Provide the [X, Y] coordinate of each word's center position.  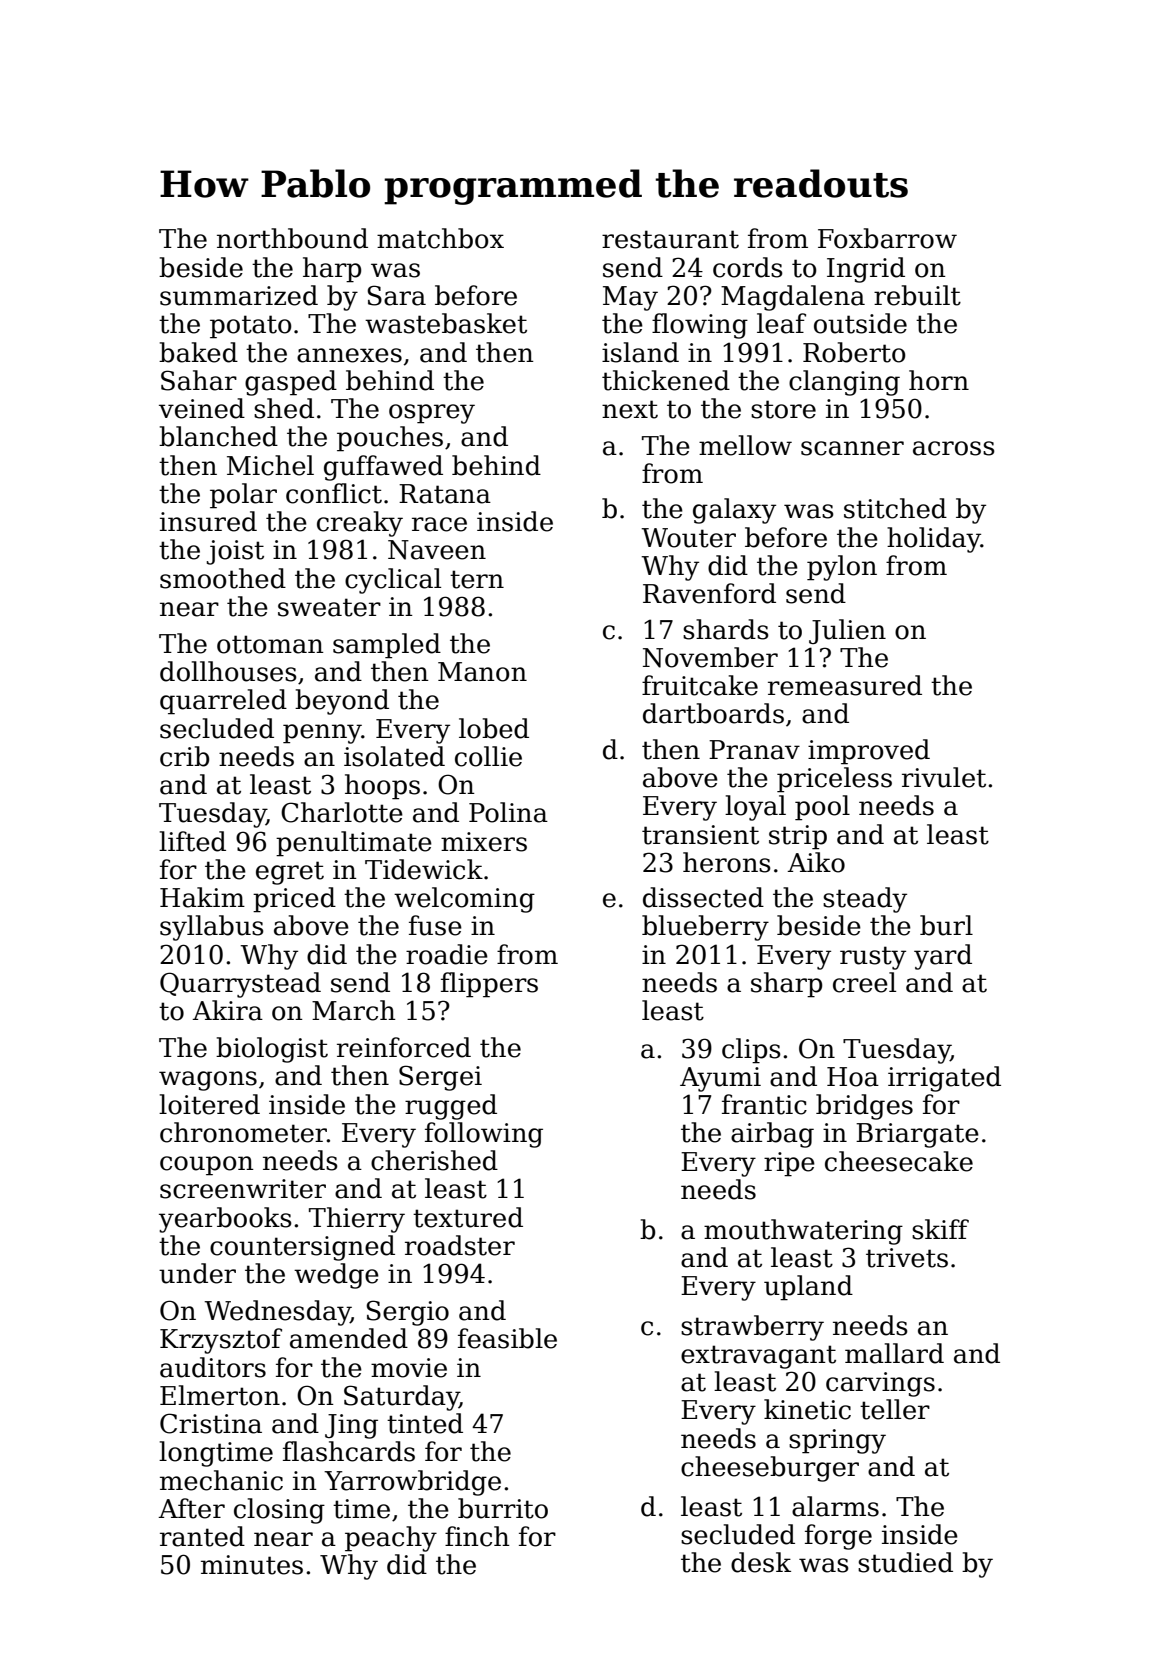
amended [349, 1338]
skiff [940, 1229]
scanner [852, 448]
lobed [494, 728]
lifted [192, 841]
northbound [292, 238]
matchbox [440, 238]
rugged [451, 1107]
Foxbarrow [887, 238]
